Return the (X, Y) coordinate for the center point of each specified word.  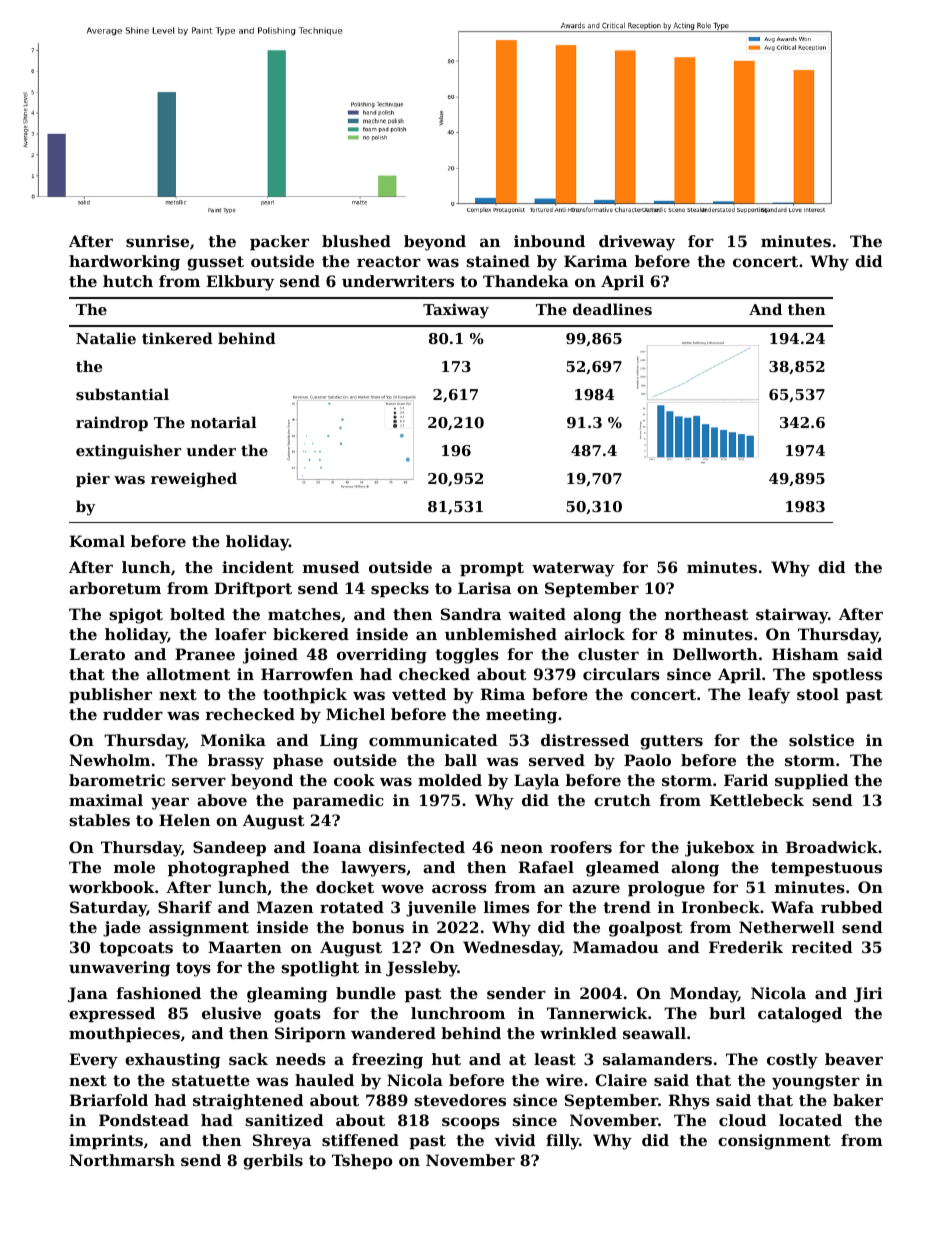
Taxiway (456, 311)
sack (248, 1059)
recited (821, 947)
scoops (471, 1123)
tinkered (177, 338)
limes (507, 907)
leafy (769, 696)
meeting (521, 716)
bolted (197, 614)
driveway (637, 243)
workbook (112, 887)
